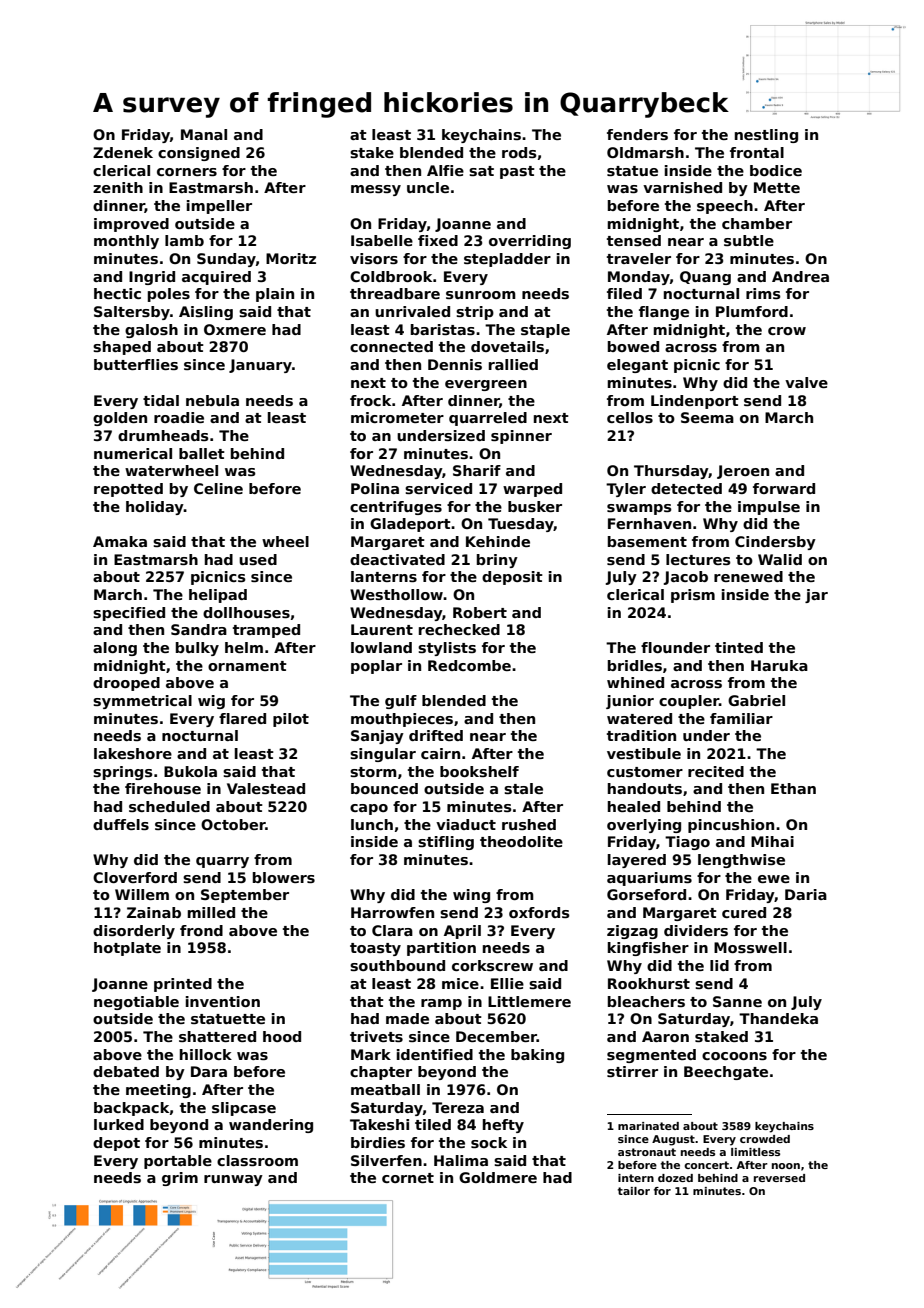 This document has height=1308, width=924. I want to click on Manal, so click(204, 134).
